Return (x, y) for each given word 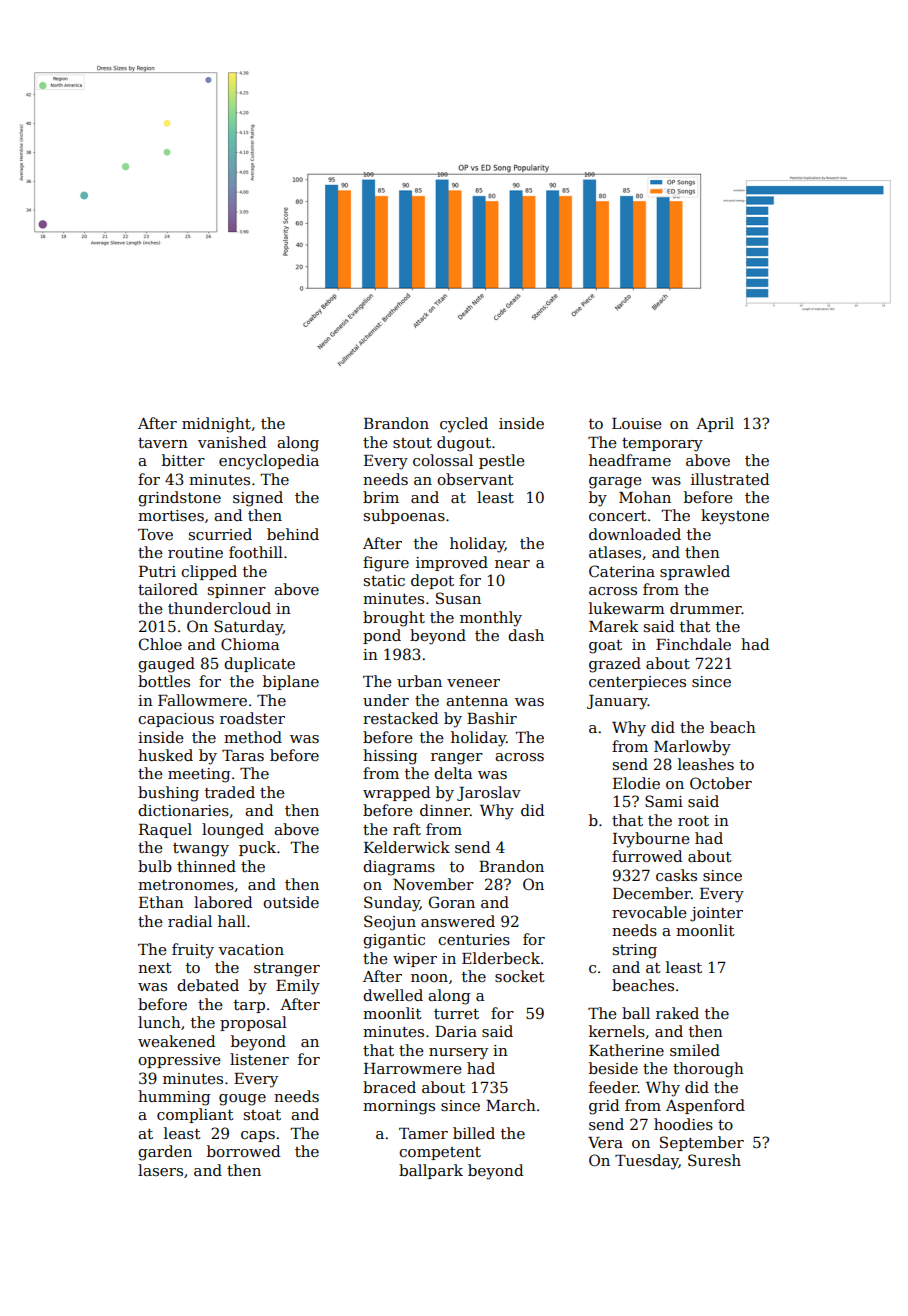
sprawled (695, 572)
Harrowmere (413, 1068)
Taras (243, 755)
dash (526, 635)
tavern (163, 443)
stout (412, 443)
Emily (298, 987)
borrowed (244, 1151)
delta (453, 773)
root (693, 821)
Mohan (645, 497)
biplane (291, 682)
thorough (708, 1070)
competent (440, 1153)
